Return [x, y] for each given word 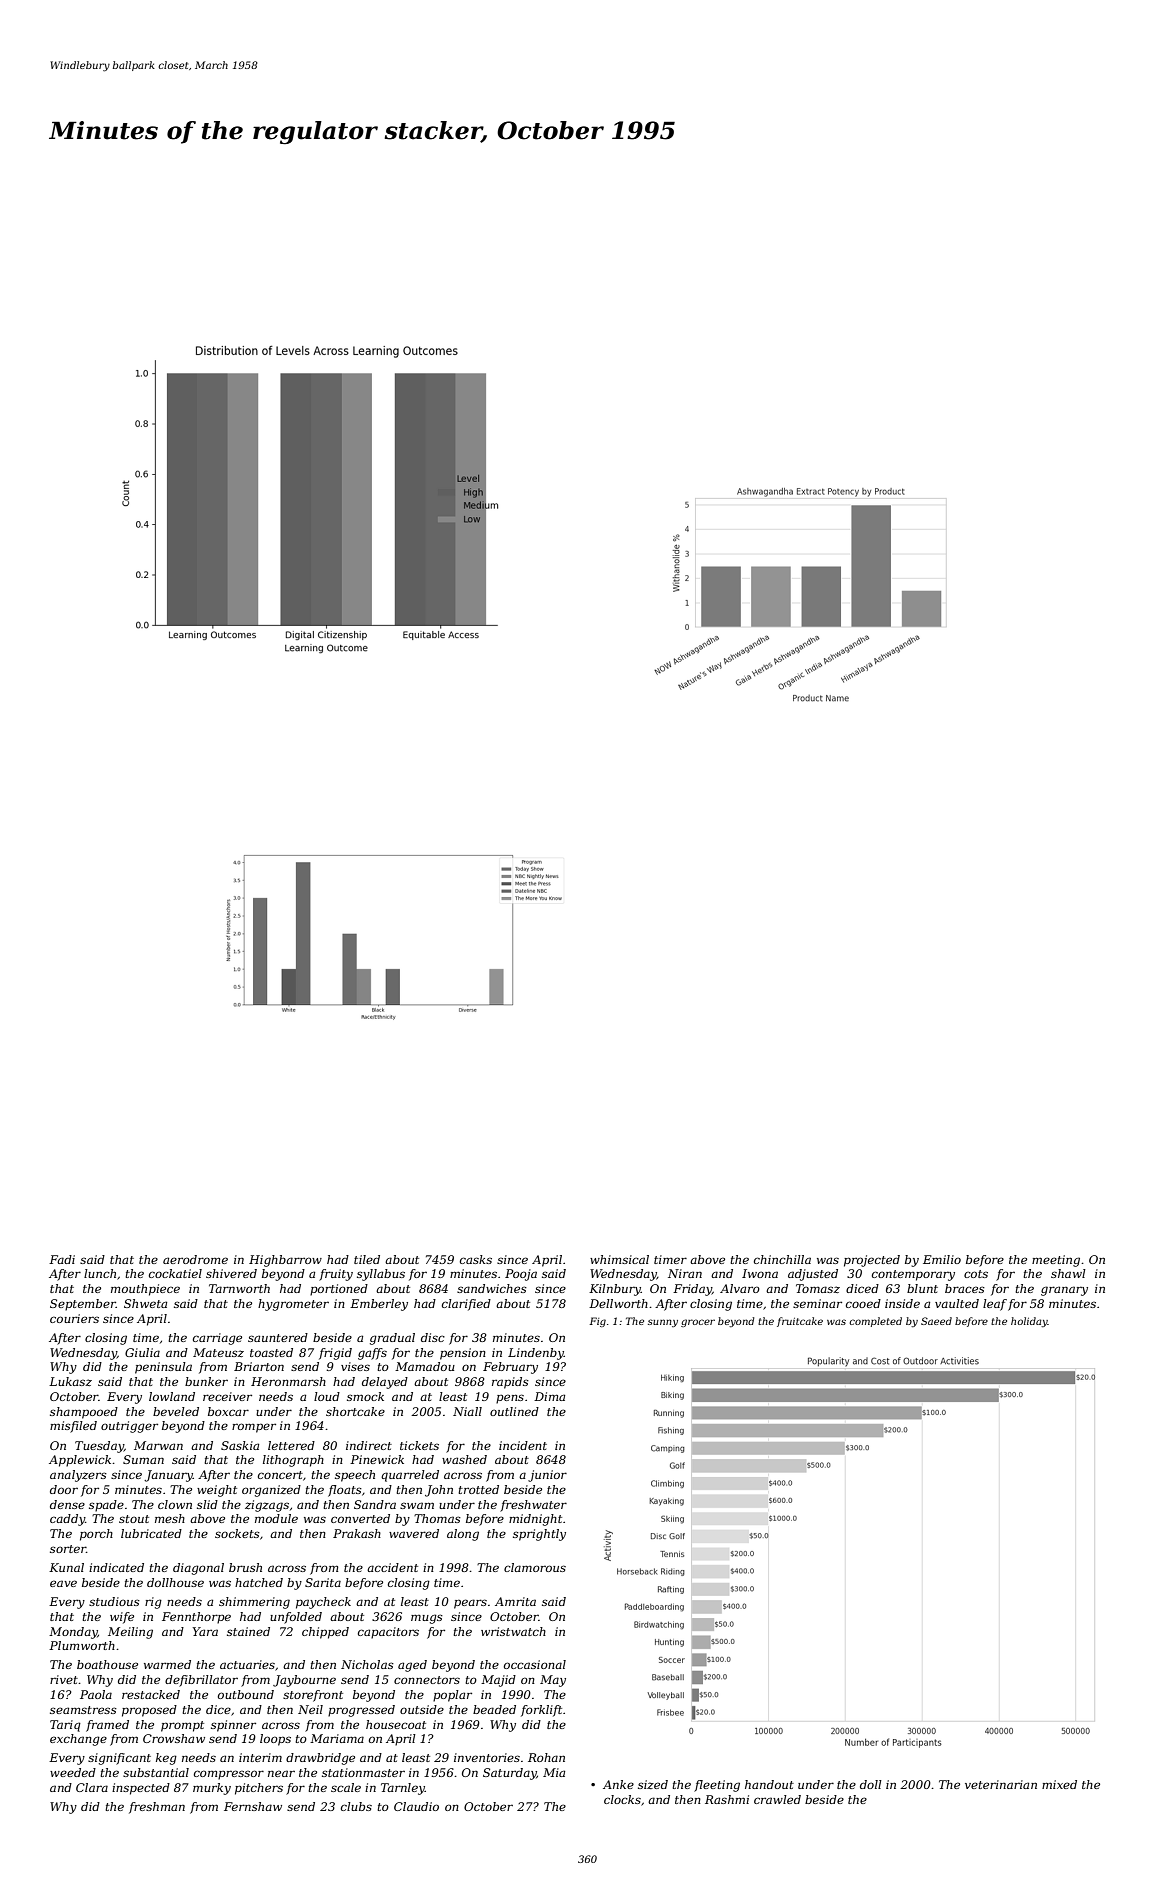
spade [106, 1506]
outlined [514, 1411]
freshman [157, 1808]
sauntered [278, 1337]
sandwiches [492, 1288]
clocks [622, 1799]
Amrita [515, 1601]
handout [769, 1784]
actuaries [247, 1664]
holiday [1029, 1322]
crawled [777, 1799]
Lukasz [70, 1381]
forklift [541, 1711]
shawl [1068, 1273]
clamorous [535, 1567]
